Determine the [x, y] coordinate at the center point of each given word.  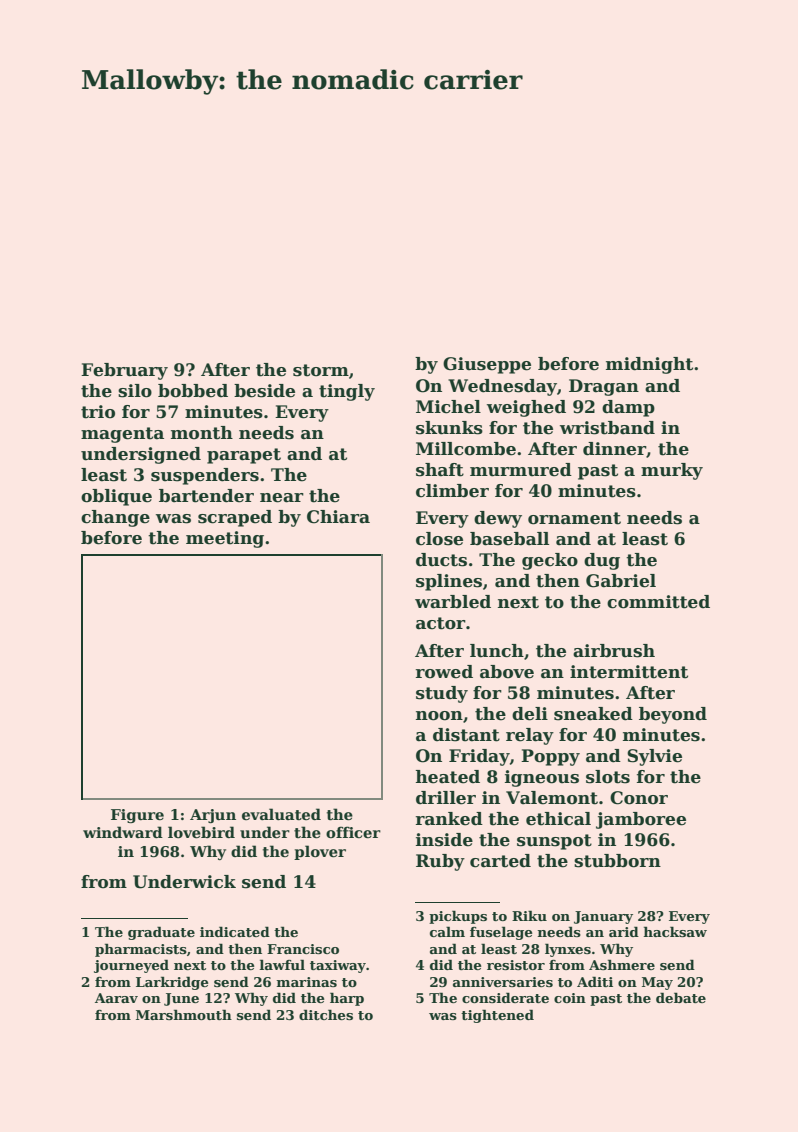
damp [628, 408]
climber [452, 491]
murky [672, 471]
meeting [225, 539]
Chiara [338, 517]
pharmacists [141, 950]
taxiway [338, 966]
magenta [122, 435]
